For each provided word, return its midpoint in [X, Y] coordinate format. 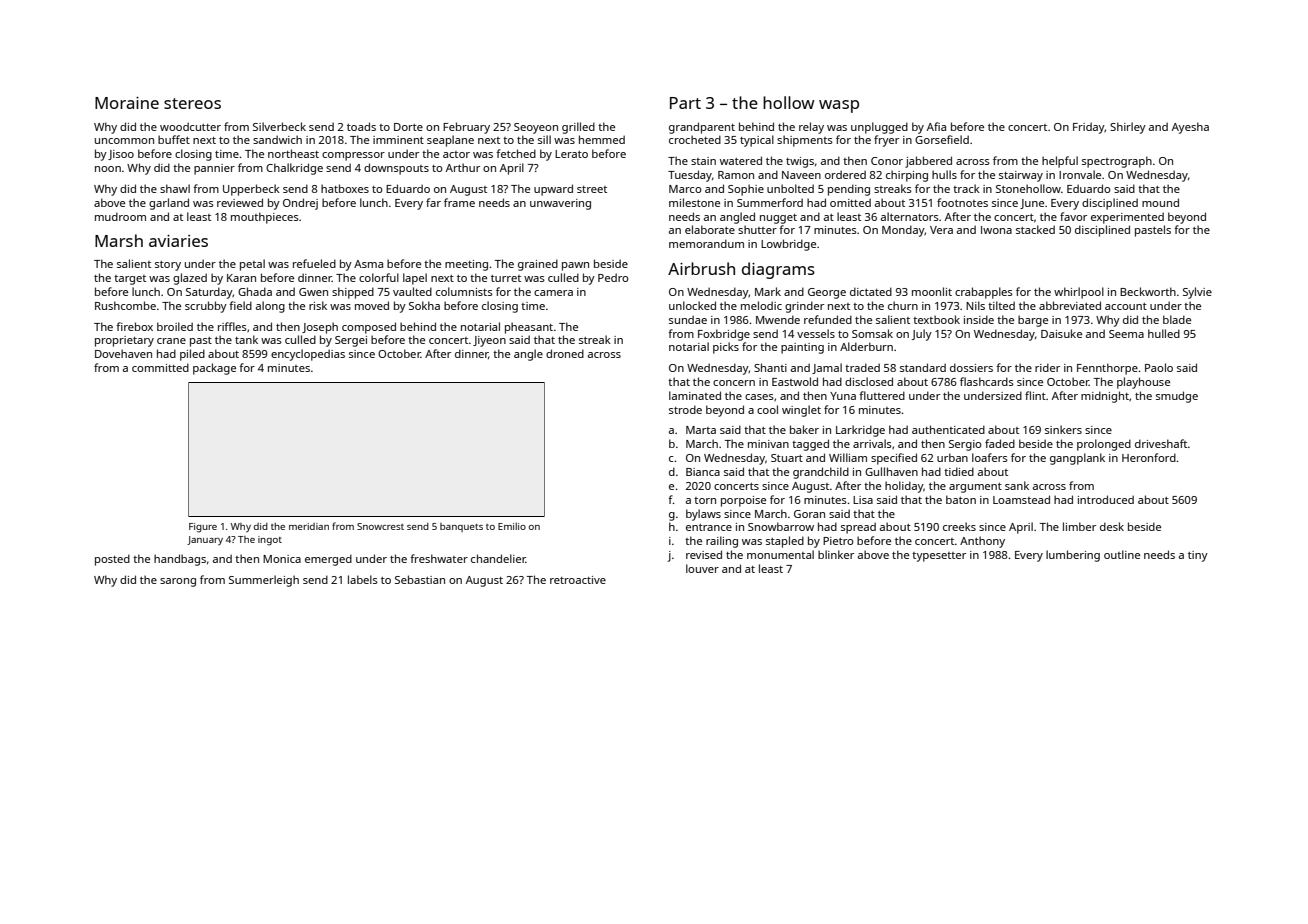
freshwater [439, 558]
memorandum [706, 243]
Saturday [209, 293]
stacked [1035, 229]
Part [685, 103]
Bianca [703, 472]
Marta [701, 430]
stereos [192, 103]
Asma [368, 264]
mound [1160, 202]
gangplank [1077, 459]
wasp [839, 106]
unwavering [560, 204]
